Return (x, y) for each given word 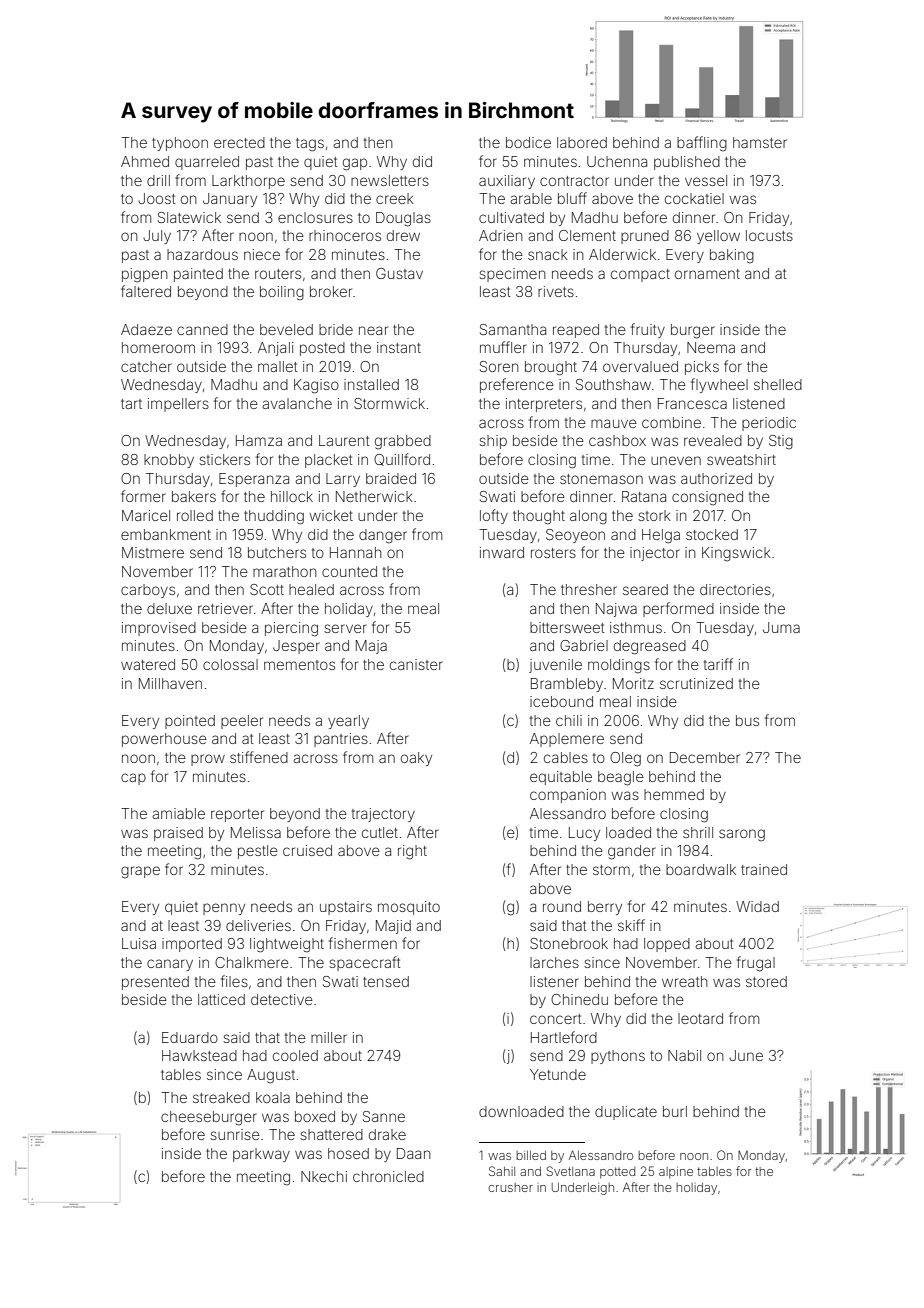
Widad (757, 906)
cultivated (511, 217)
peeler (242, 722)
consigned (707, 498)
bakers (194, 496)
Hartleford (564, 1037)
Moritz (633, 683)
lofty (494, 516)
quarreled (207, 163)
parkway (261, 1155)
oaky (416, 759)
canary (170, 965)
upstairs (346, 908)
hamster (760, 142)
